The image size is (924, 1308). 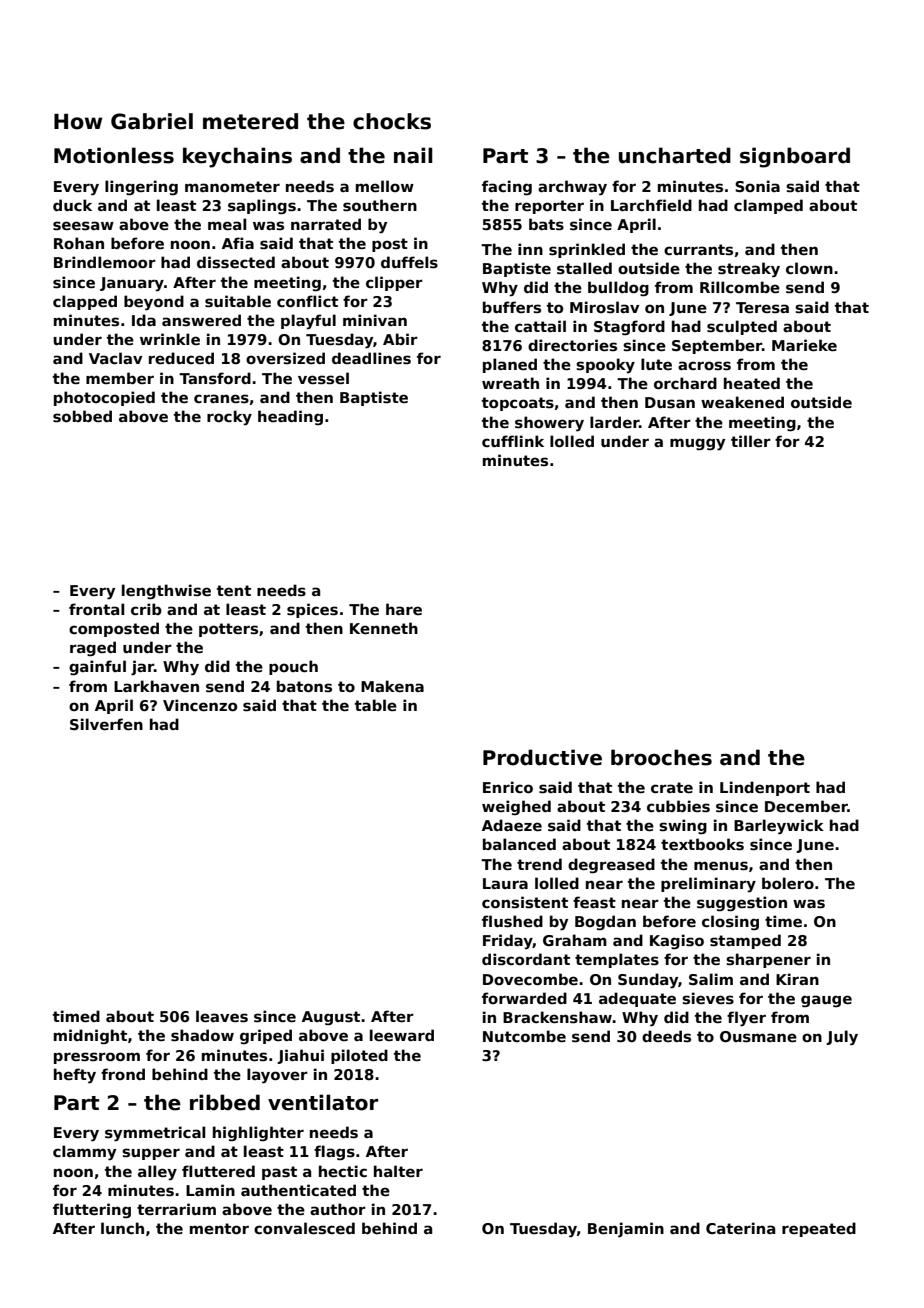 What do you see at coordinates (530, 249) in the screenshot?
I see `inn` at bounding box center [530, 249].
